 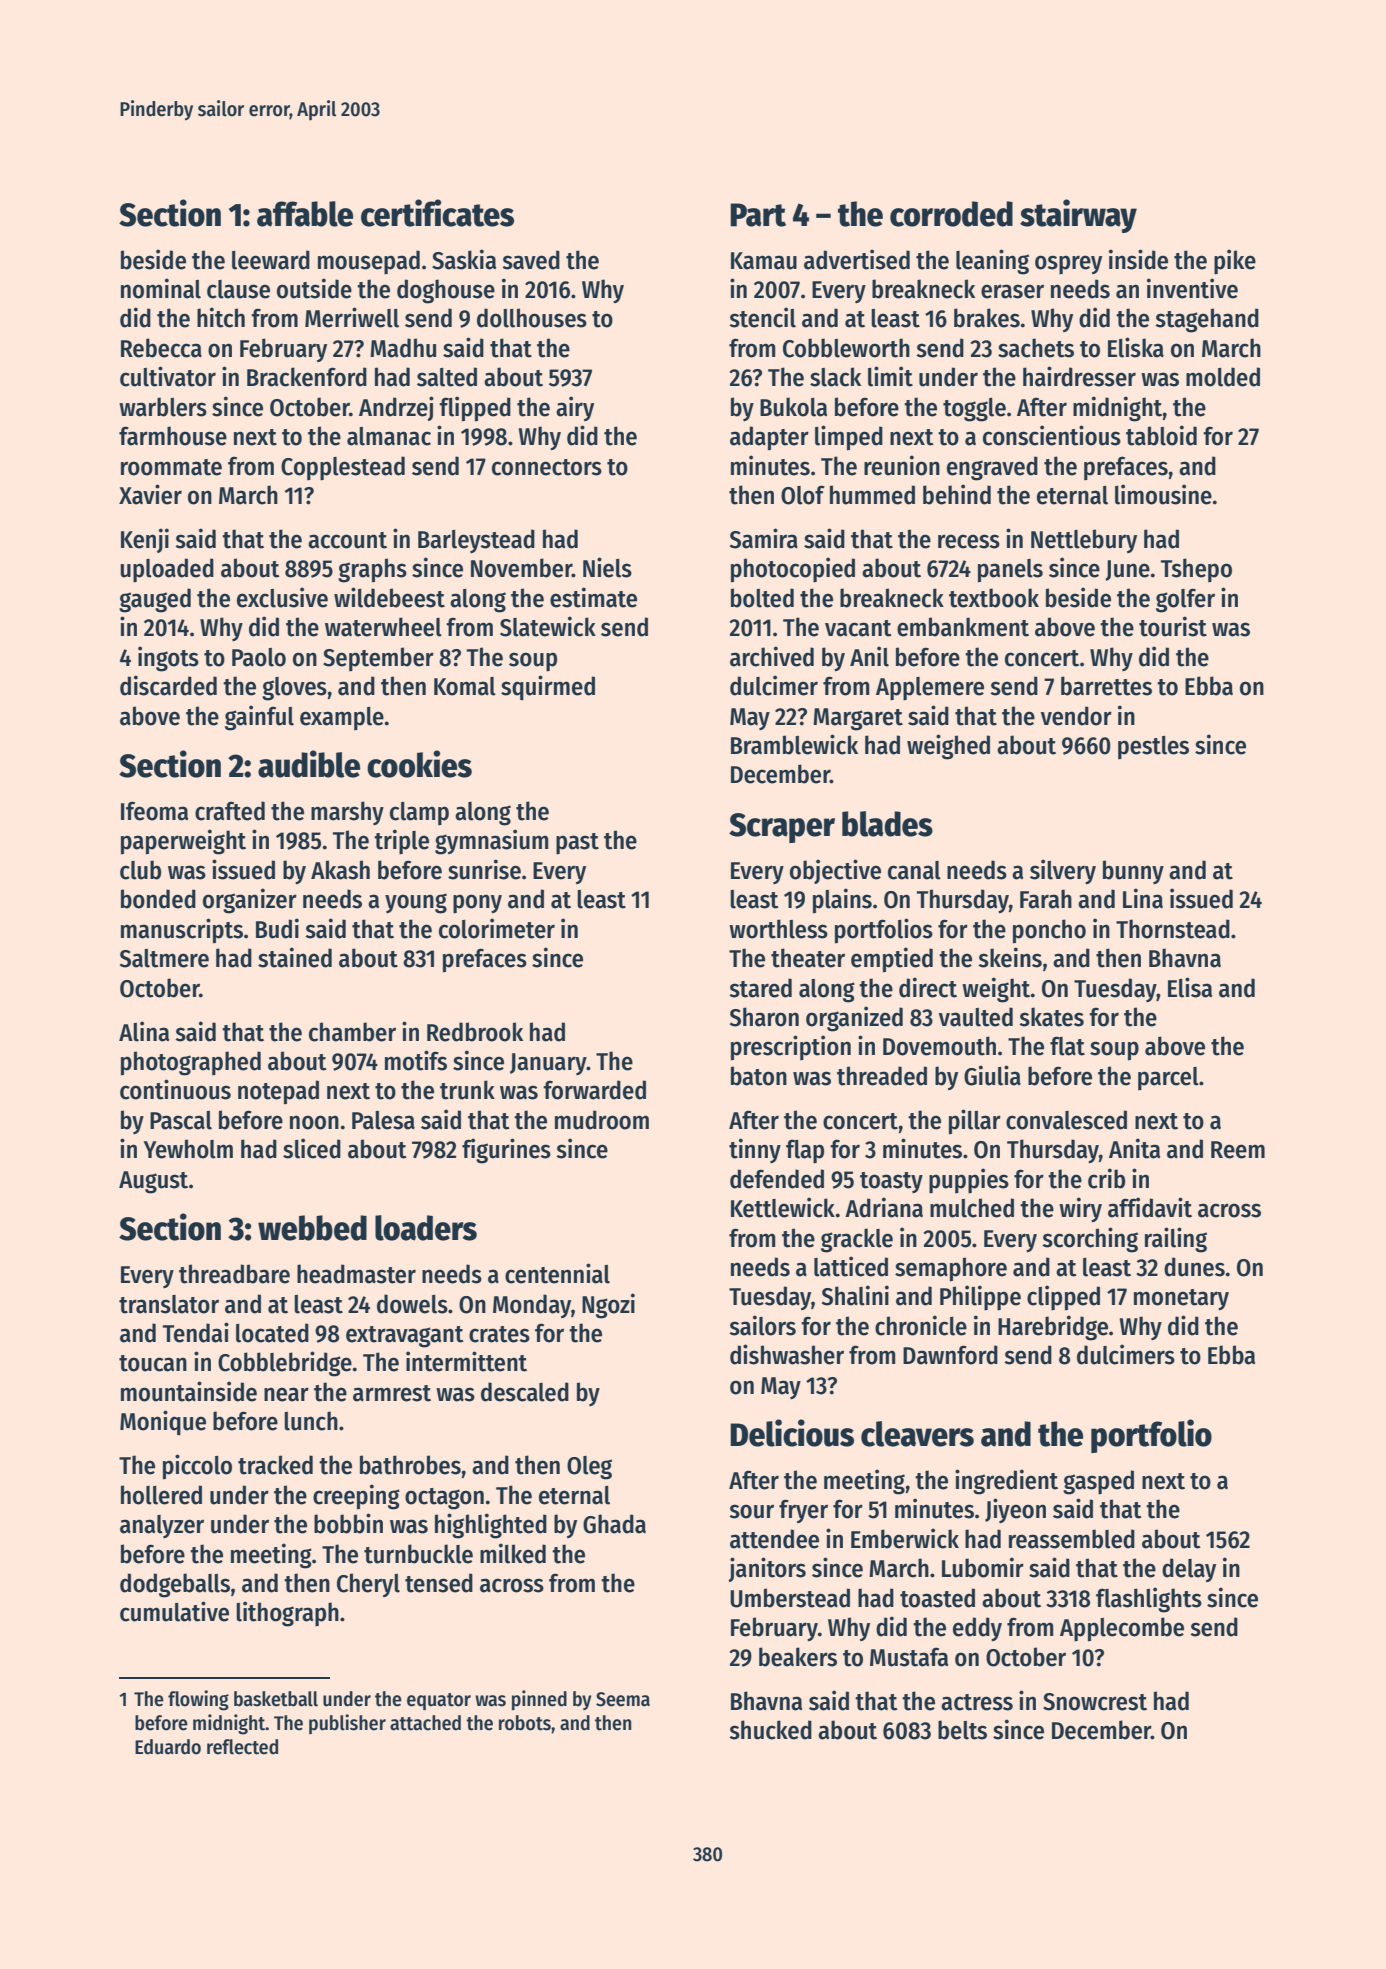 What do you see at coordinates (1181, 1299) in the screenshot?
I see `monetary` at bounding box center [1181, 1299].
